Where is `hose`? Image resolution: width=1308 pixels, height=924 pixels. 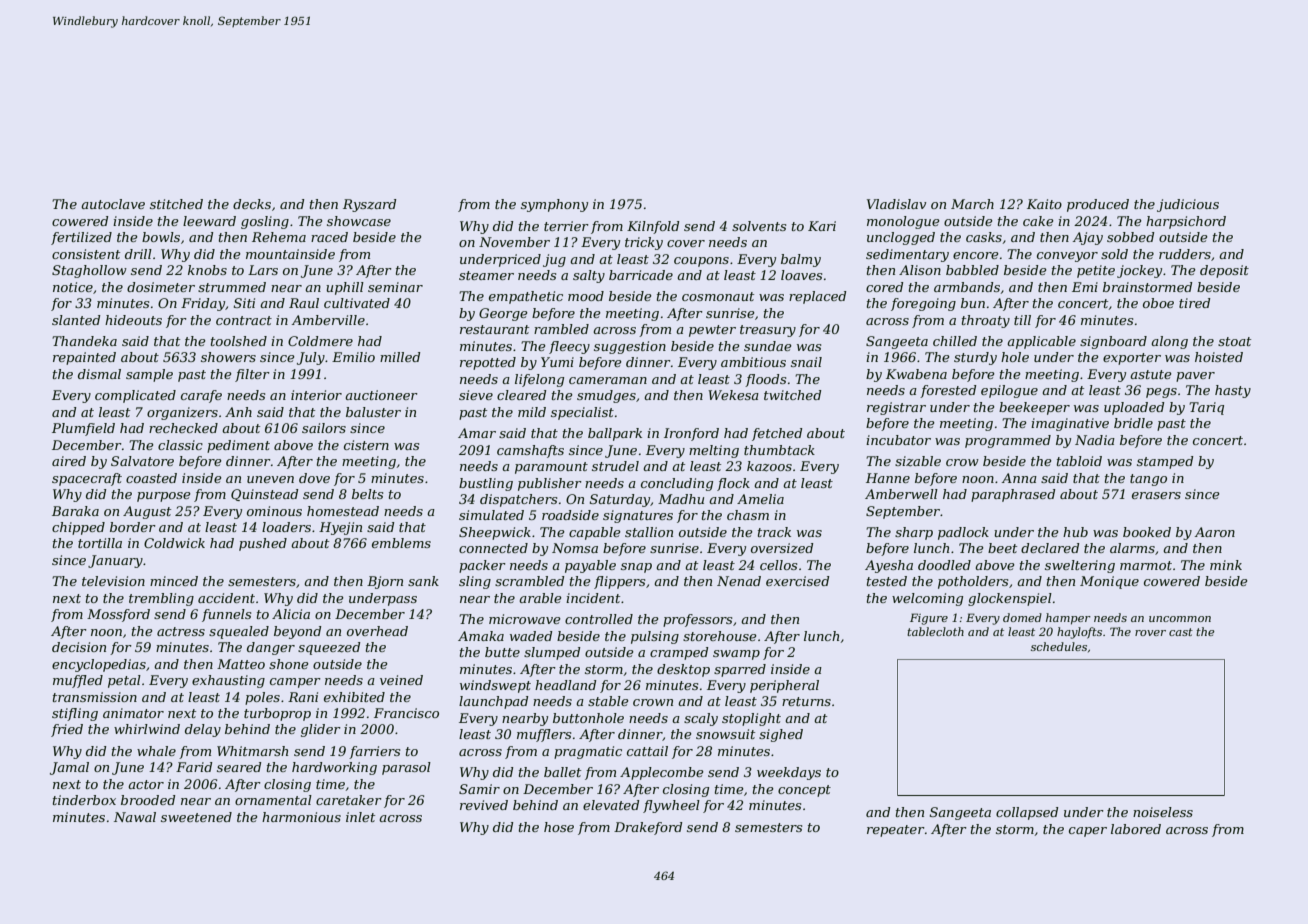
hose is located at coordinates (559, 827).
